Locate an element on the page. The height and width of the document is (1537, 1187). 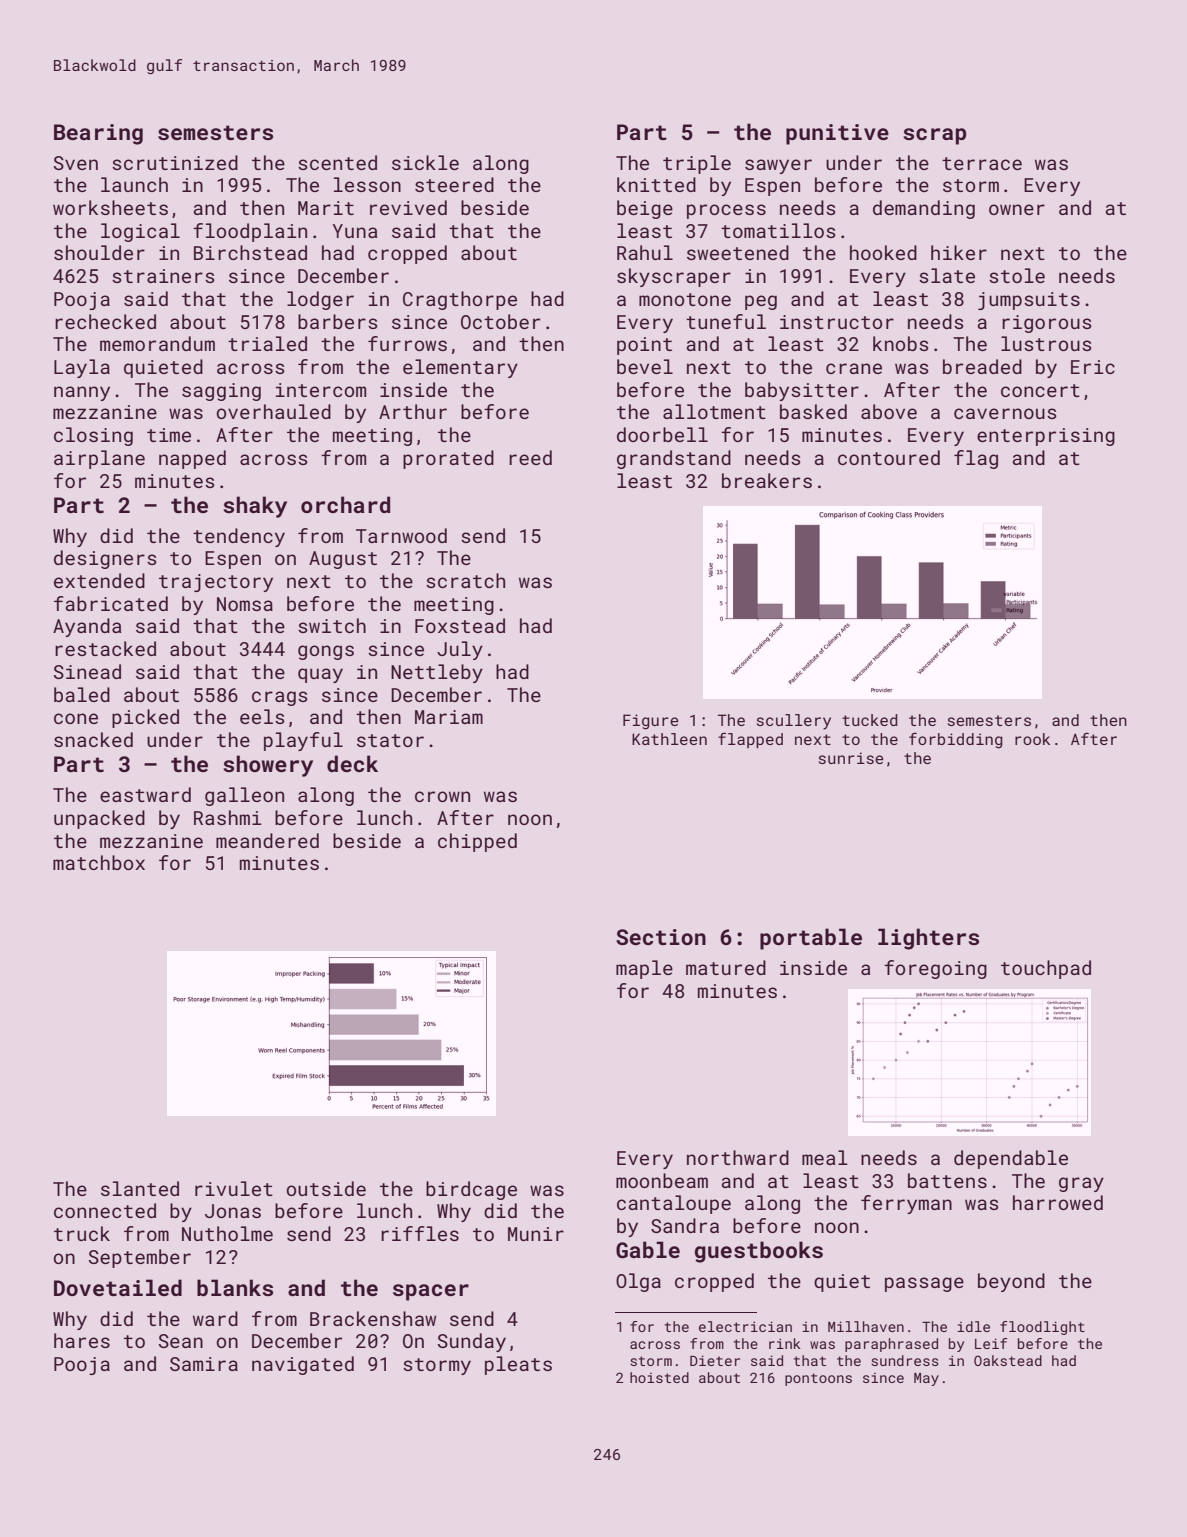
owner is located at coordinates (1017, 209).
